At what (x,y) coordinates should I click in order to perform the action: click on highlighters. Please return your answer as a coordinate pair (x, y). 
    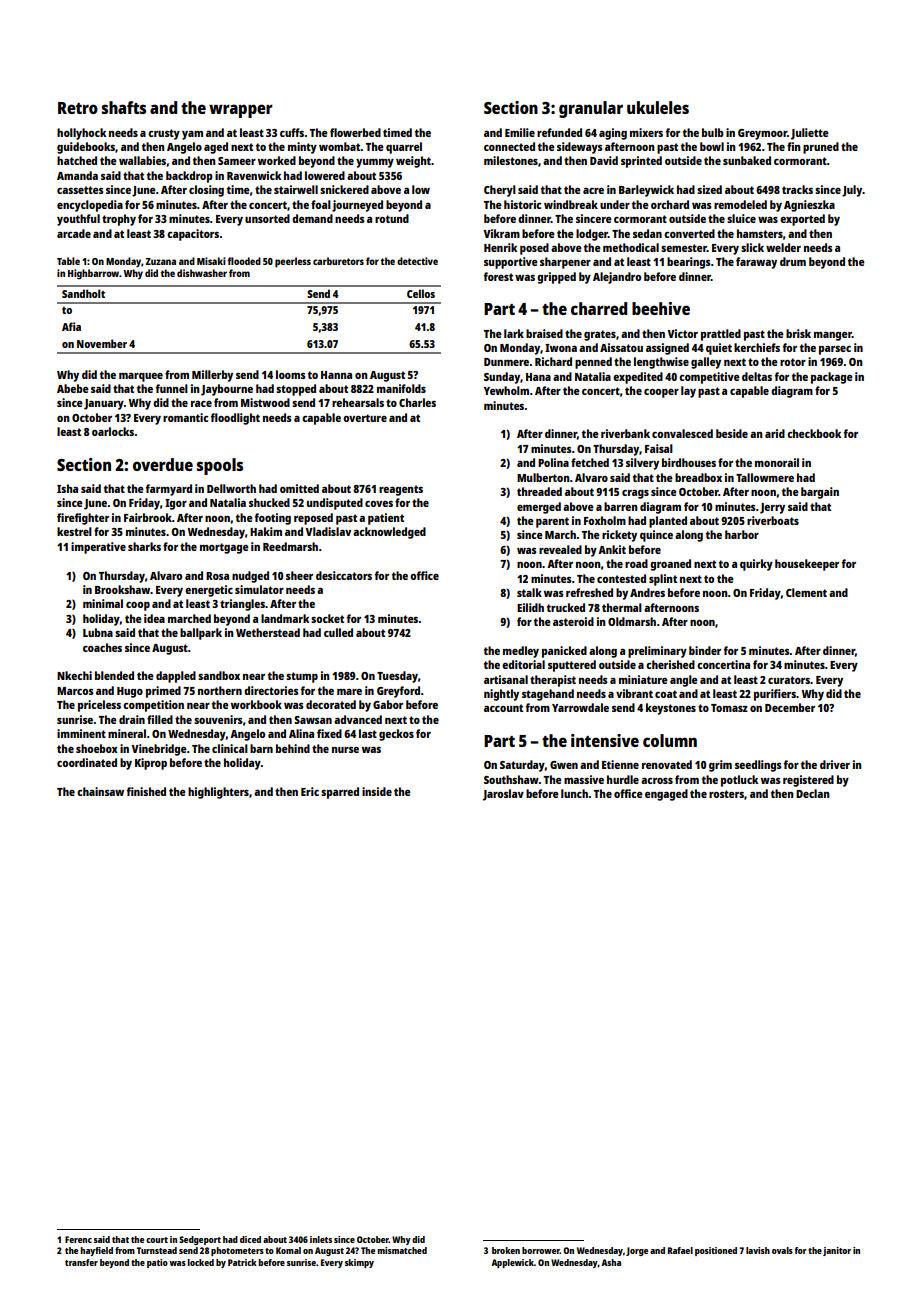
    Looking at the image, I should click on (218, 793).
